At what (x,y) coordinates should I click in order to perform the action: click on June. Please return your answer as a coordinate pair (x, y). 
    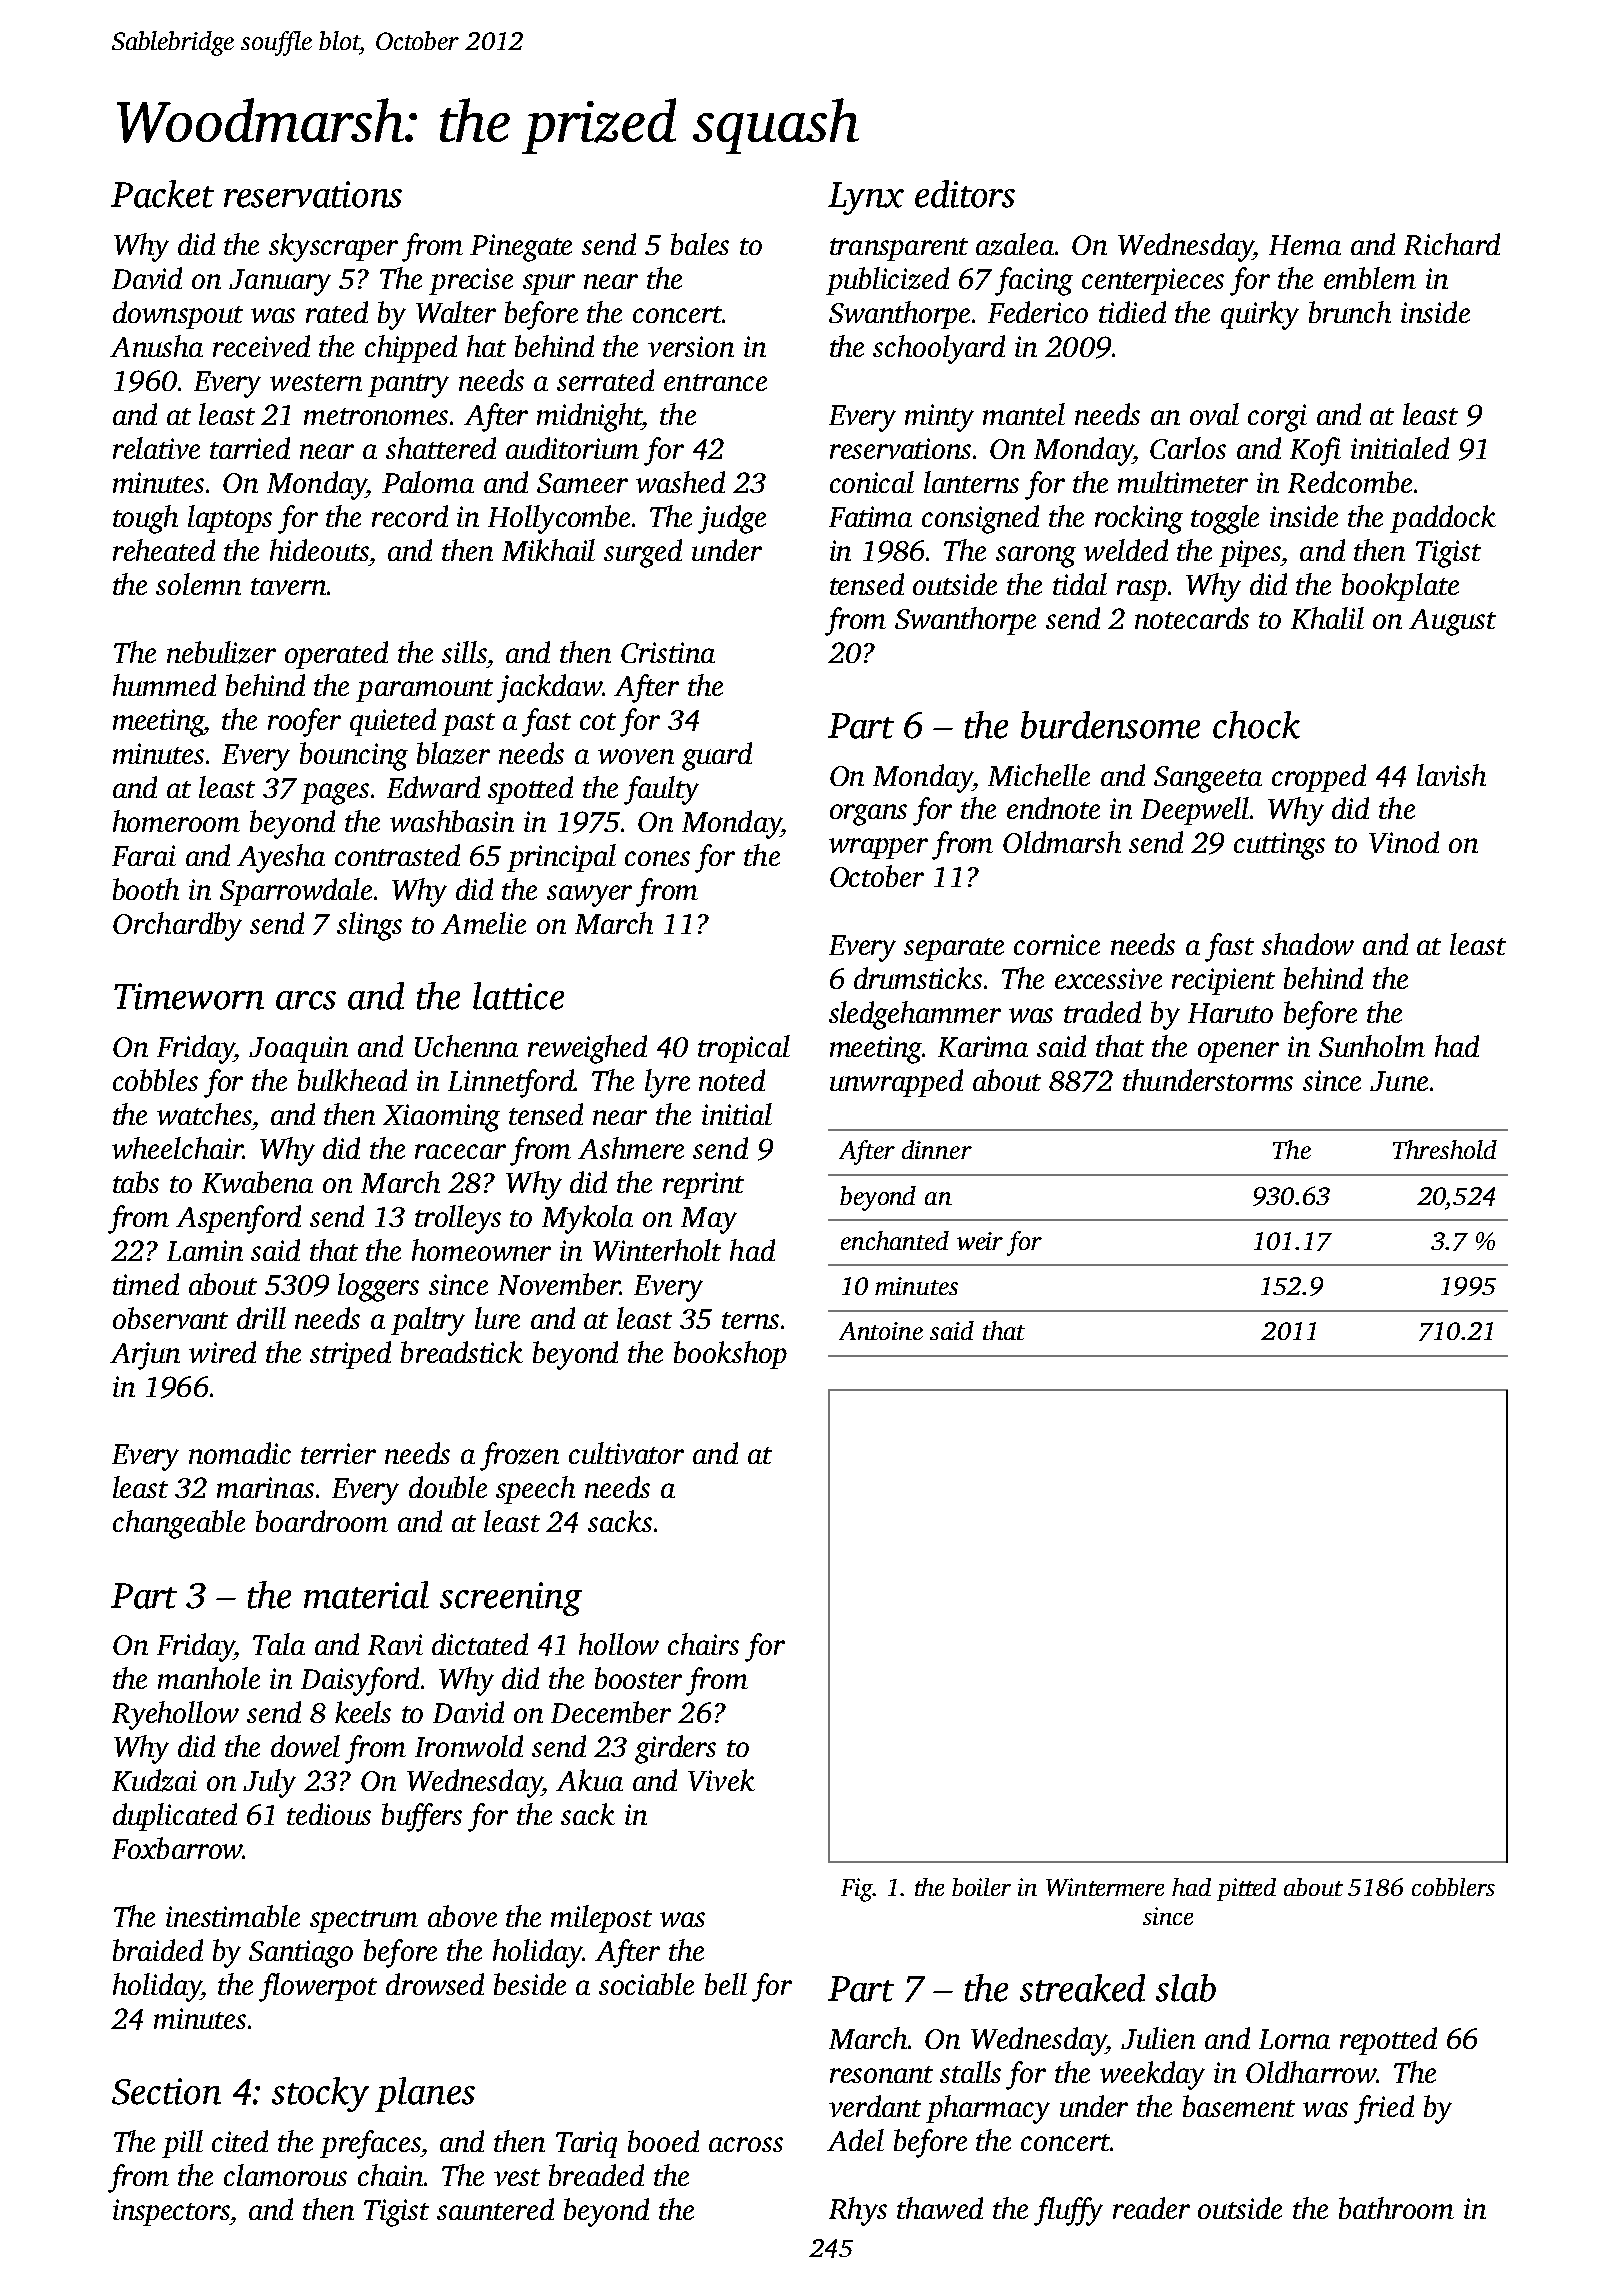
    Looking at the image, I should click on (1399, 1081).
